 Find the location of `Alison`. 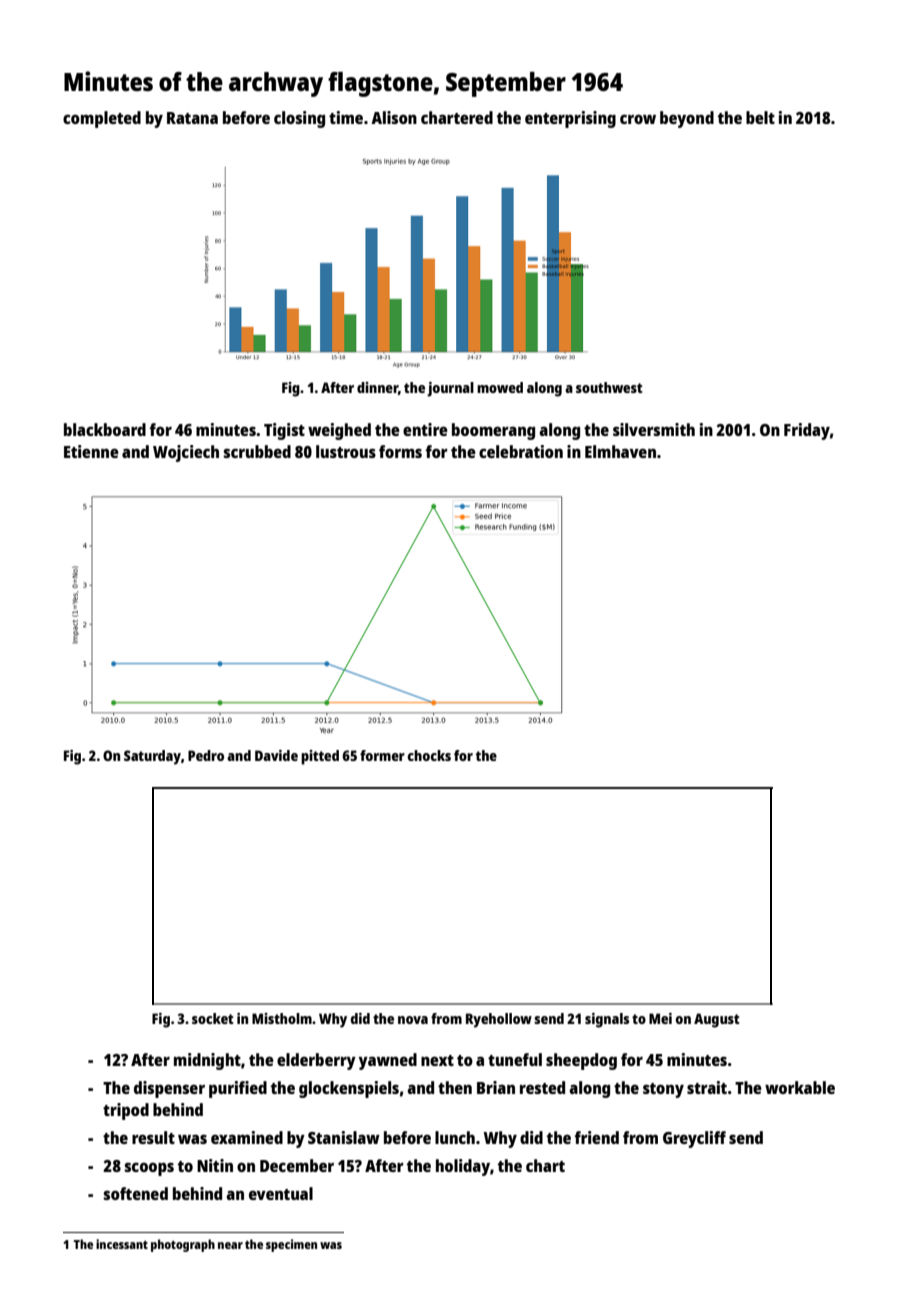

Alison is located at coordinates (394, 117).
